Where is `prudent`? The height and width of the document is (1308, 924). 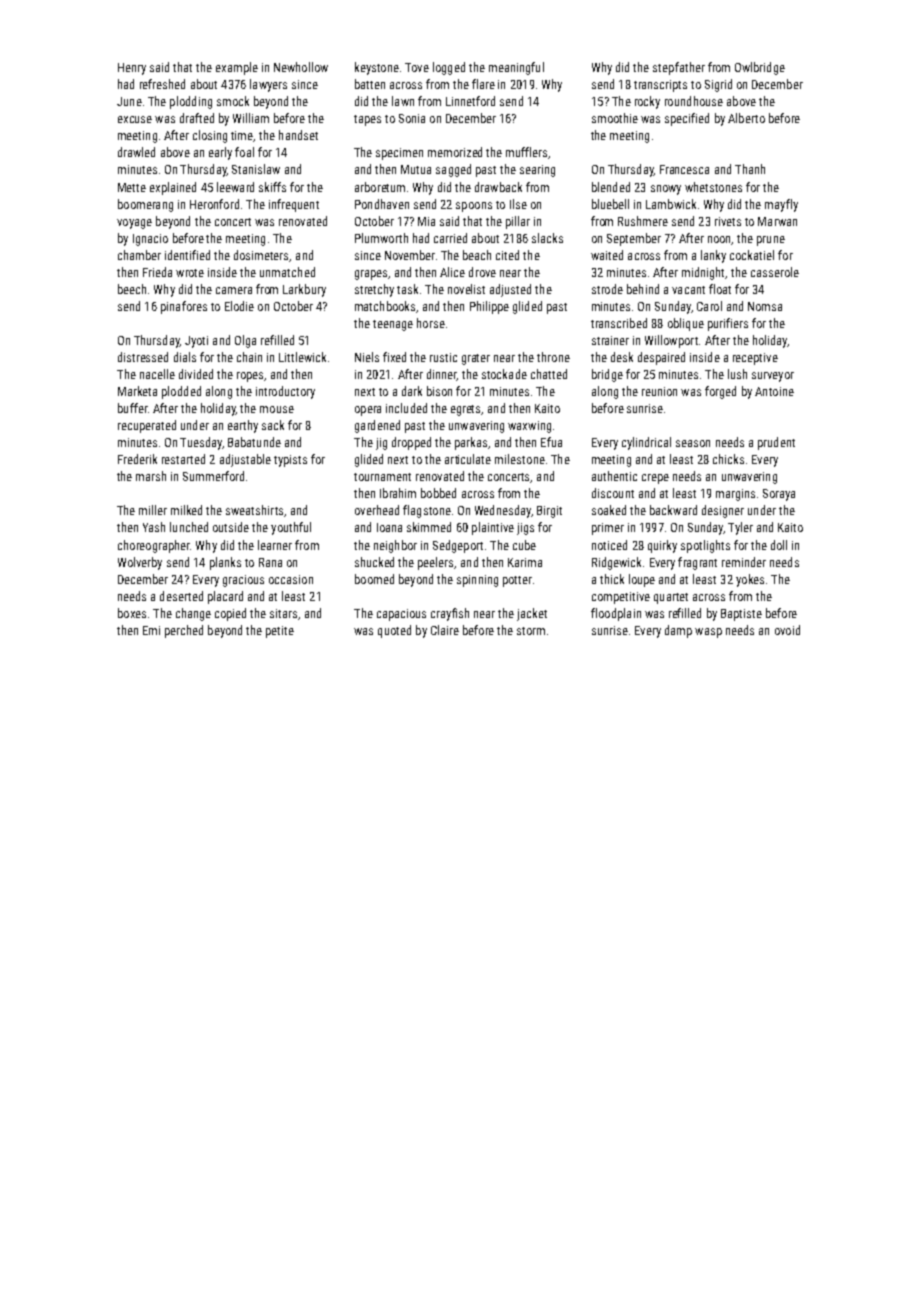 prudent is located at coordinates (776, 443).
